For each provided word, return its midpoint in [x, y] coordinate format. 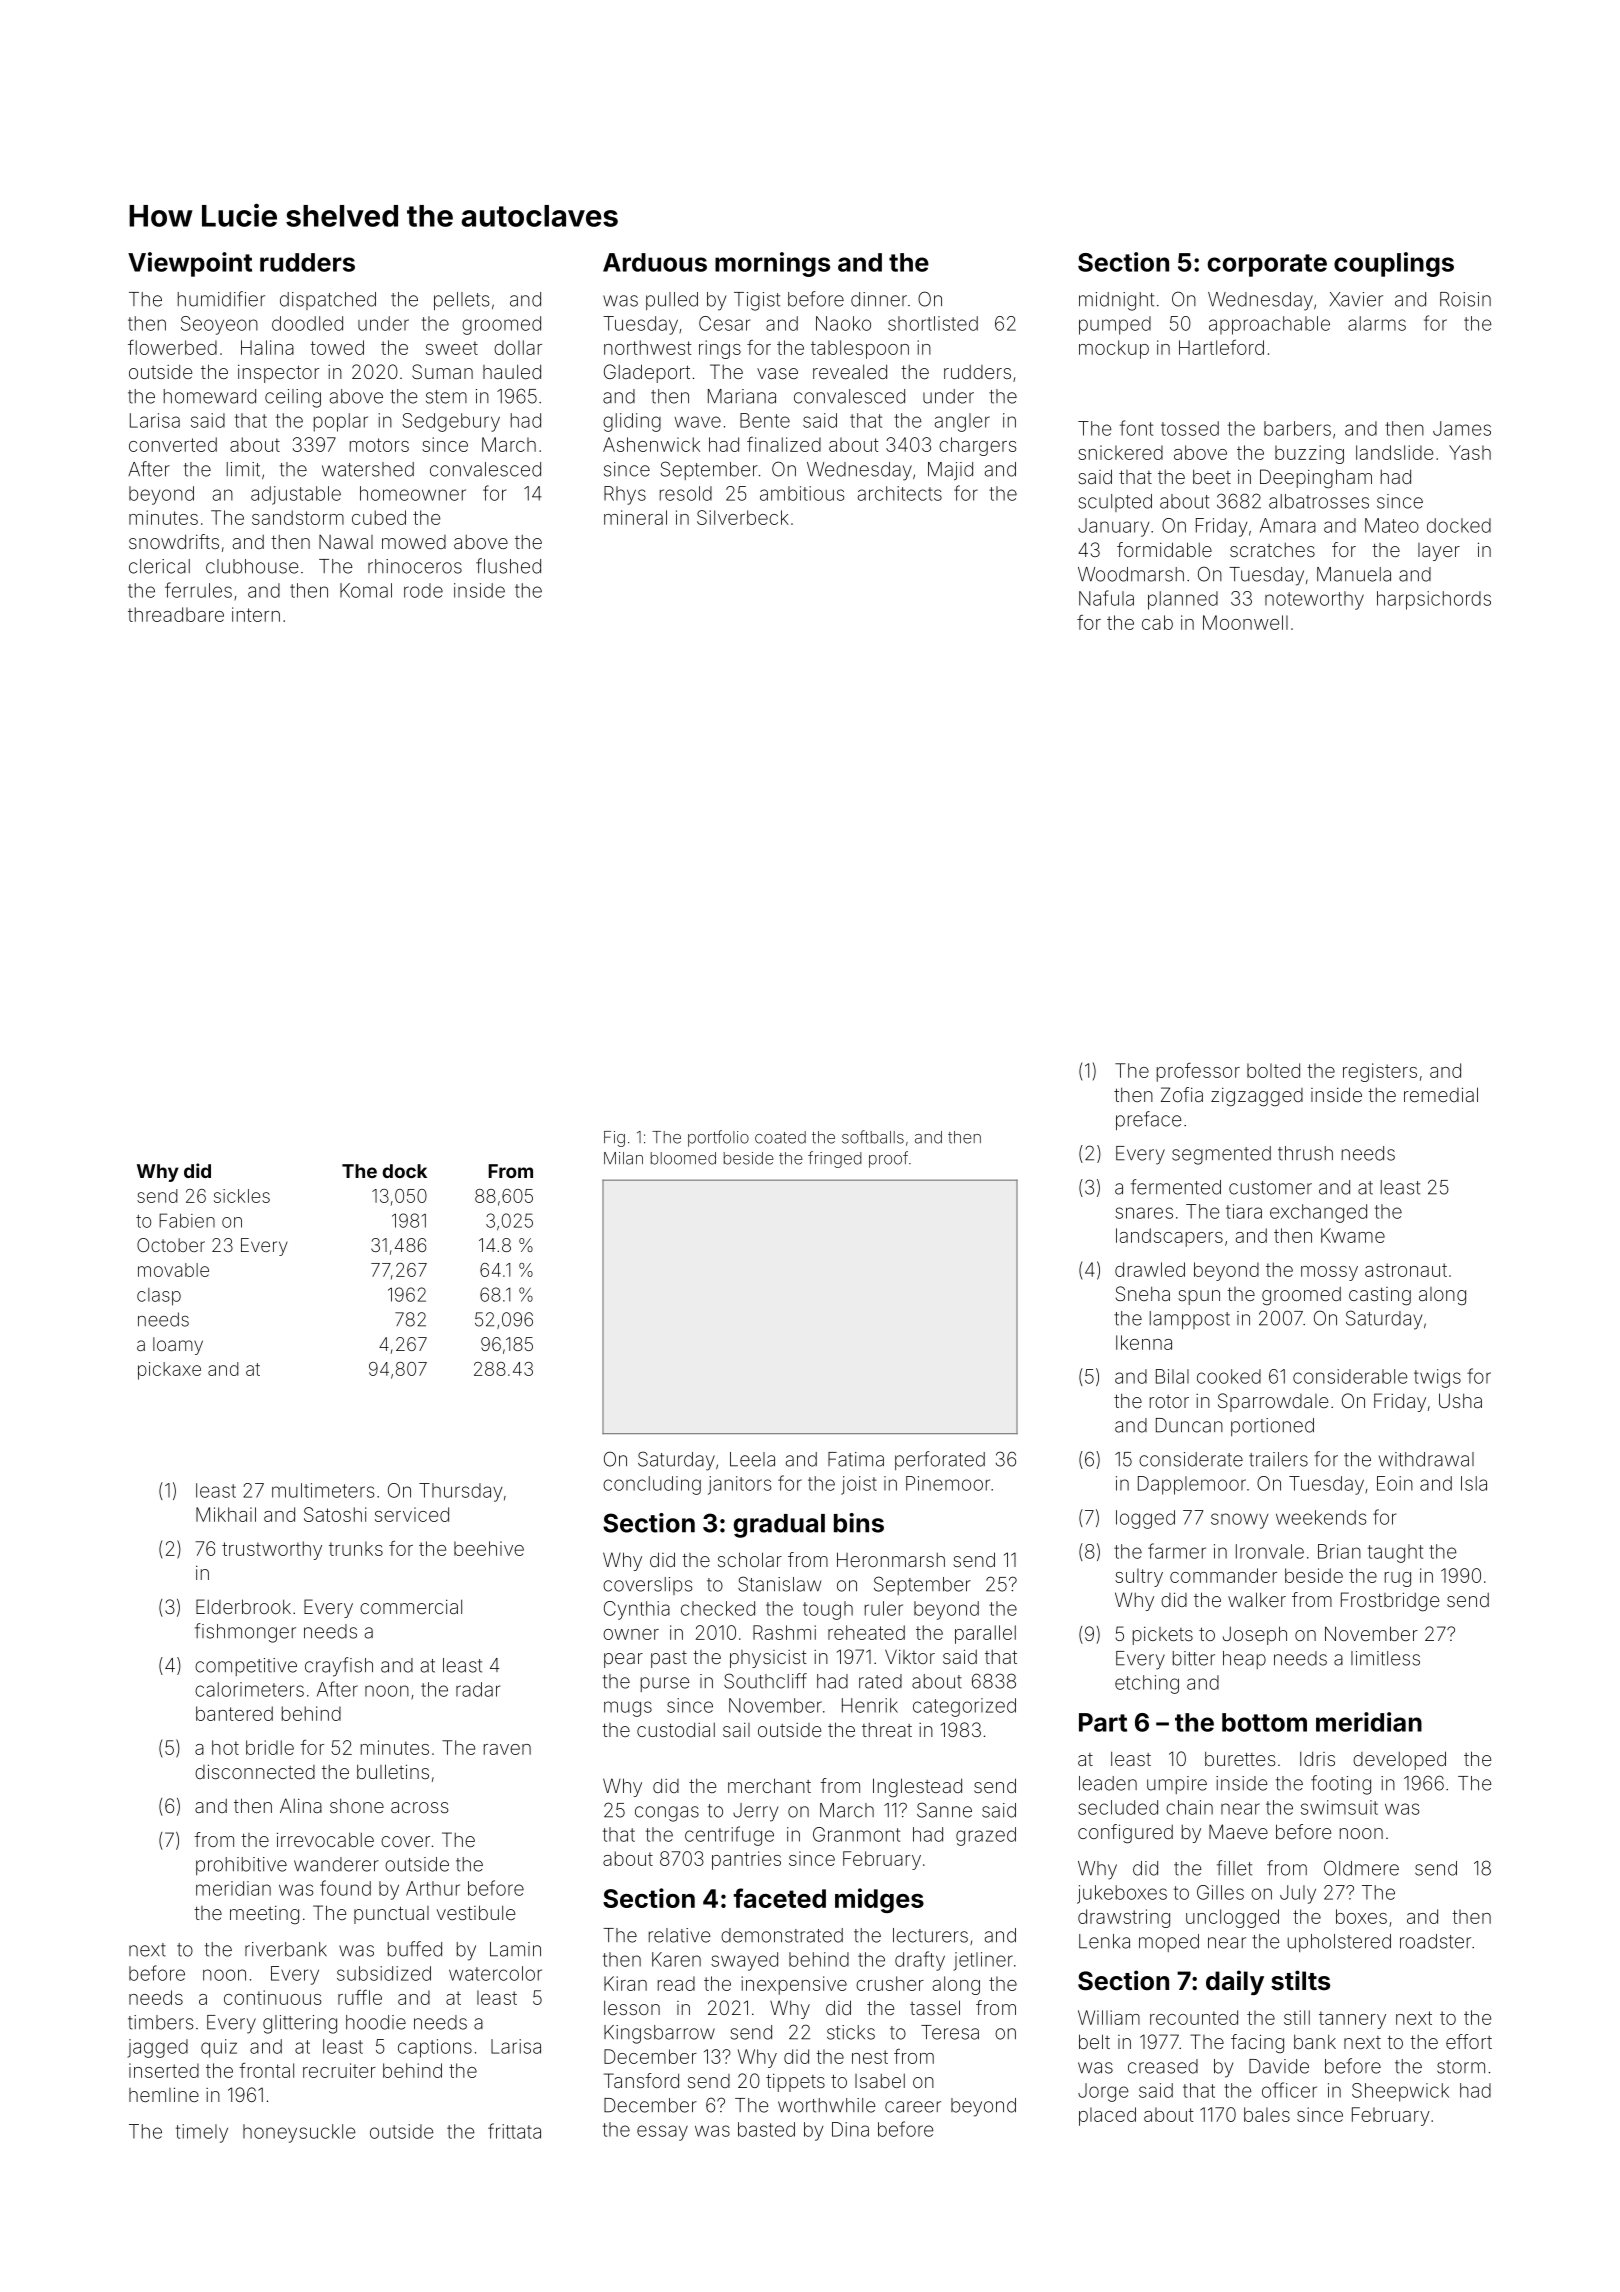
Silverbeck [743, 517]
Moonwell [1245, 622]
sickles [242, 1196]
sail [736, 1729]
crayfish [339, 1667]
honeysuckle [299, 2133]
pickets [1163, 1635]
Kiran [625, 1983]
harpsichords [1434, 600]
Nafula [1106, 598]
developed [1399, 1760]
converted [173, 444]
